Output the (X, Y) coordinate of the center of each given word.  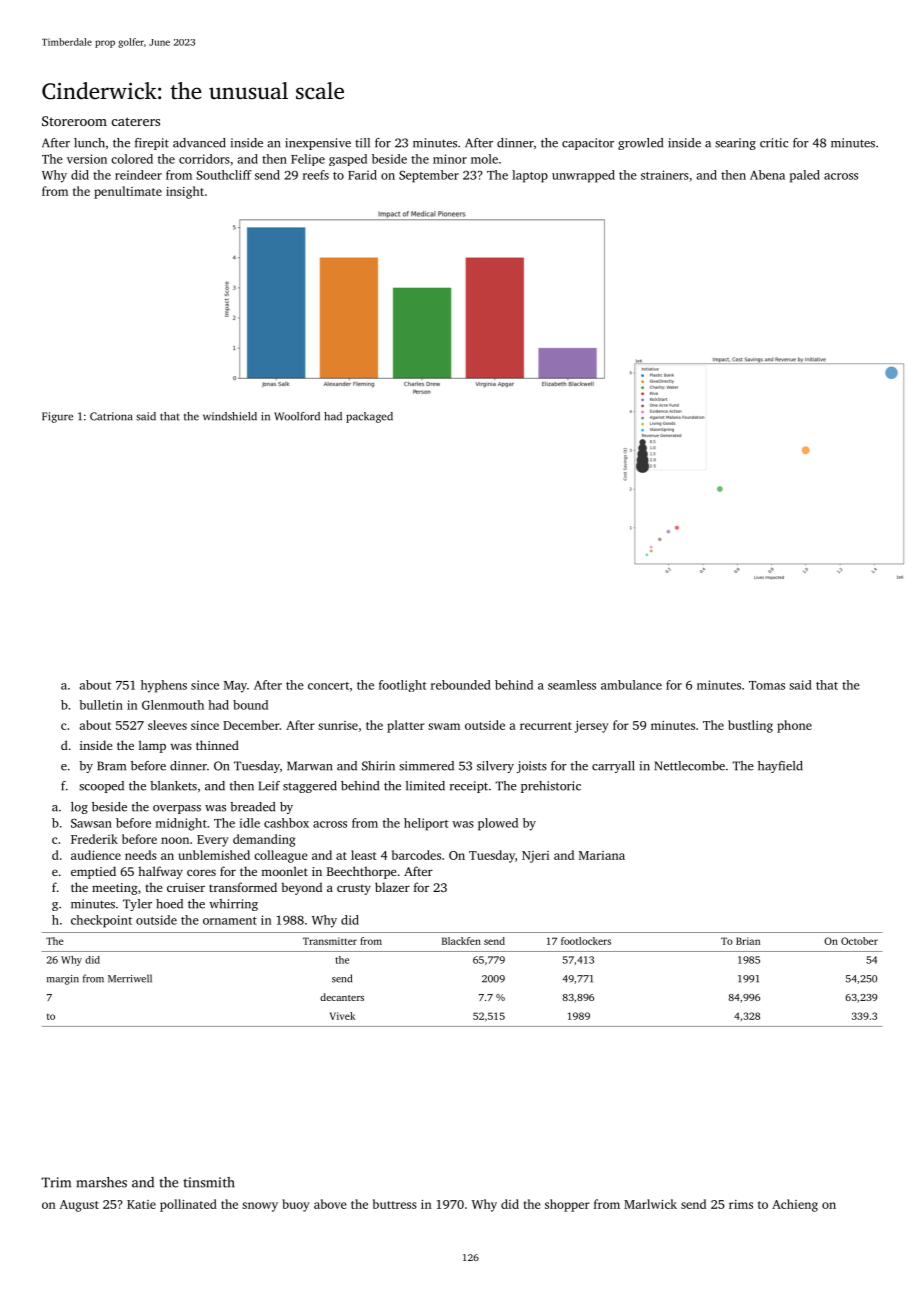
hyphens (164, 686)
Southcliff (224, 175)
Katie (141, 1204)
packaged (369, 417)
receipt (469, 787)
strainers (665, 175)
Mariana (602, 855)
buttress (395, 1204)
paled (805, 176)
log (79, 808)
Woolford (297, 416)
